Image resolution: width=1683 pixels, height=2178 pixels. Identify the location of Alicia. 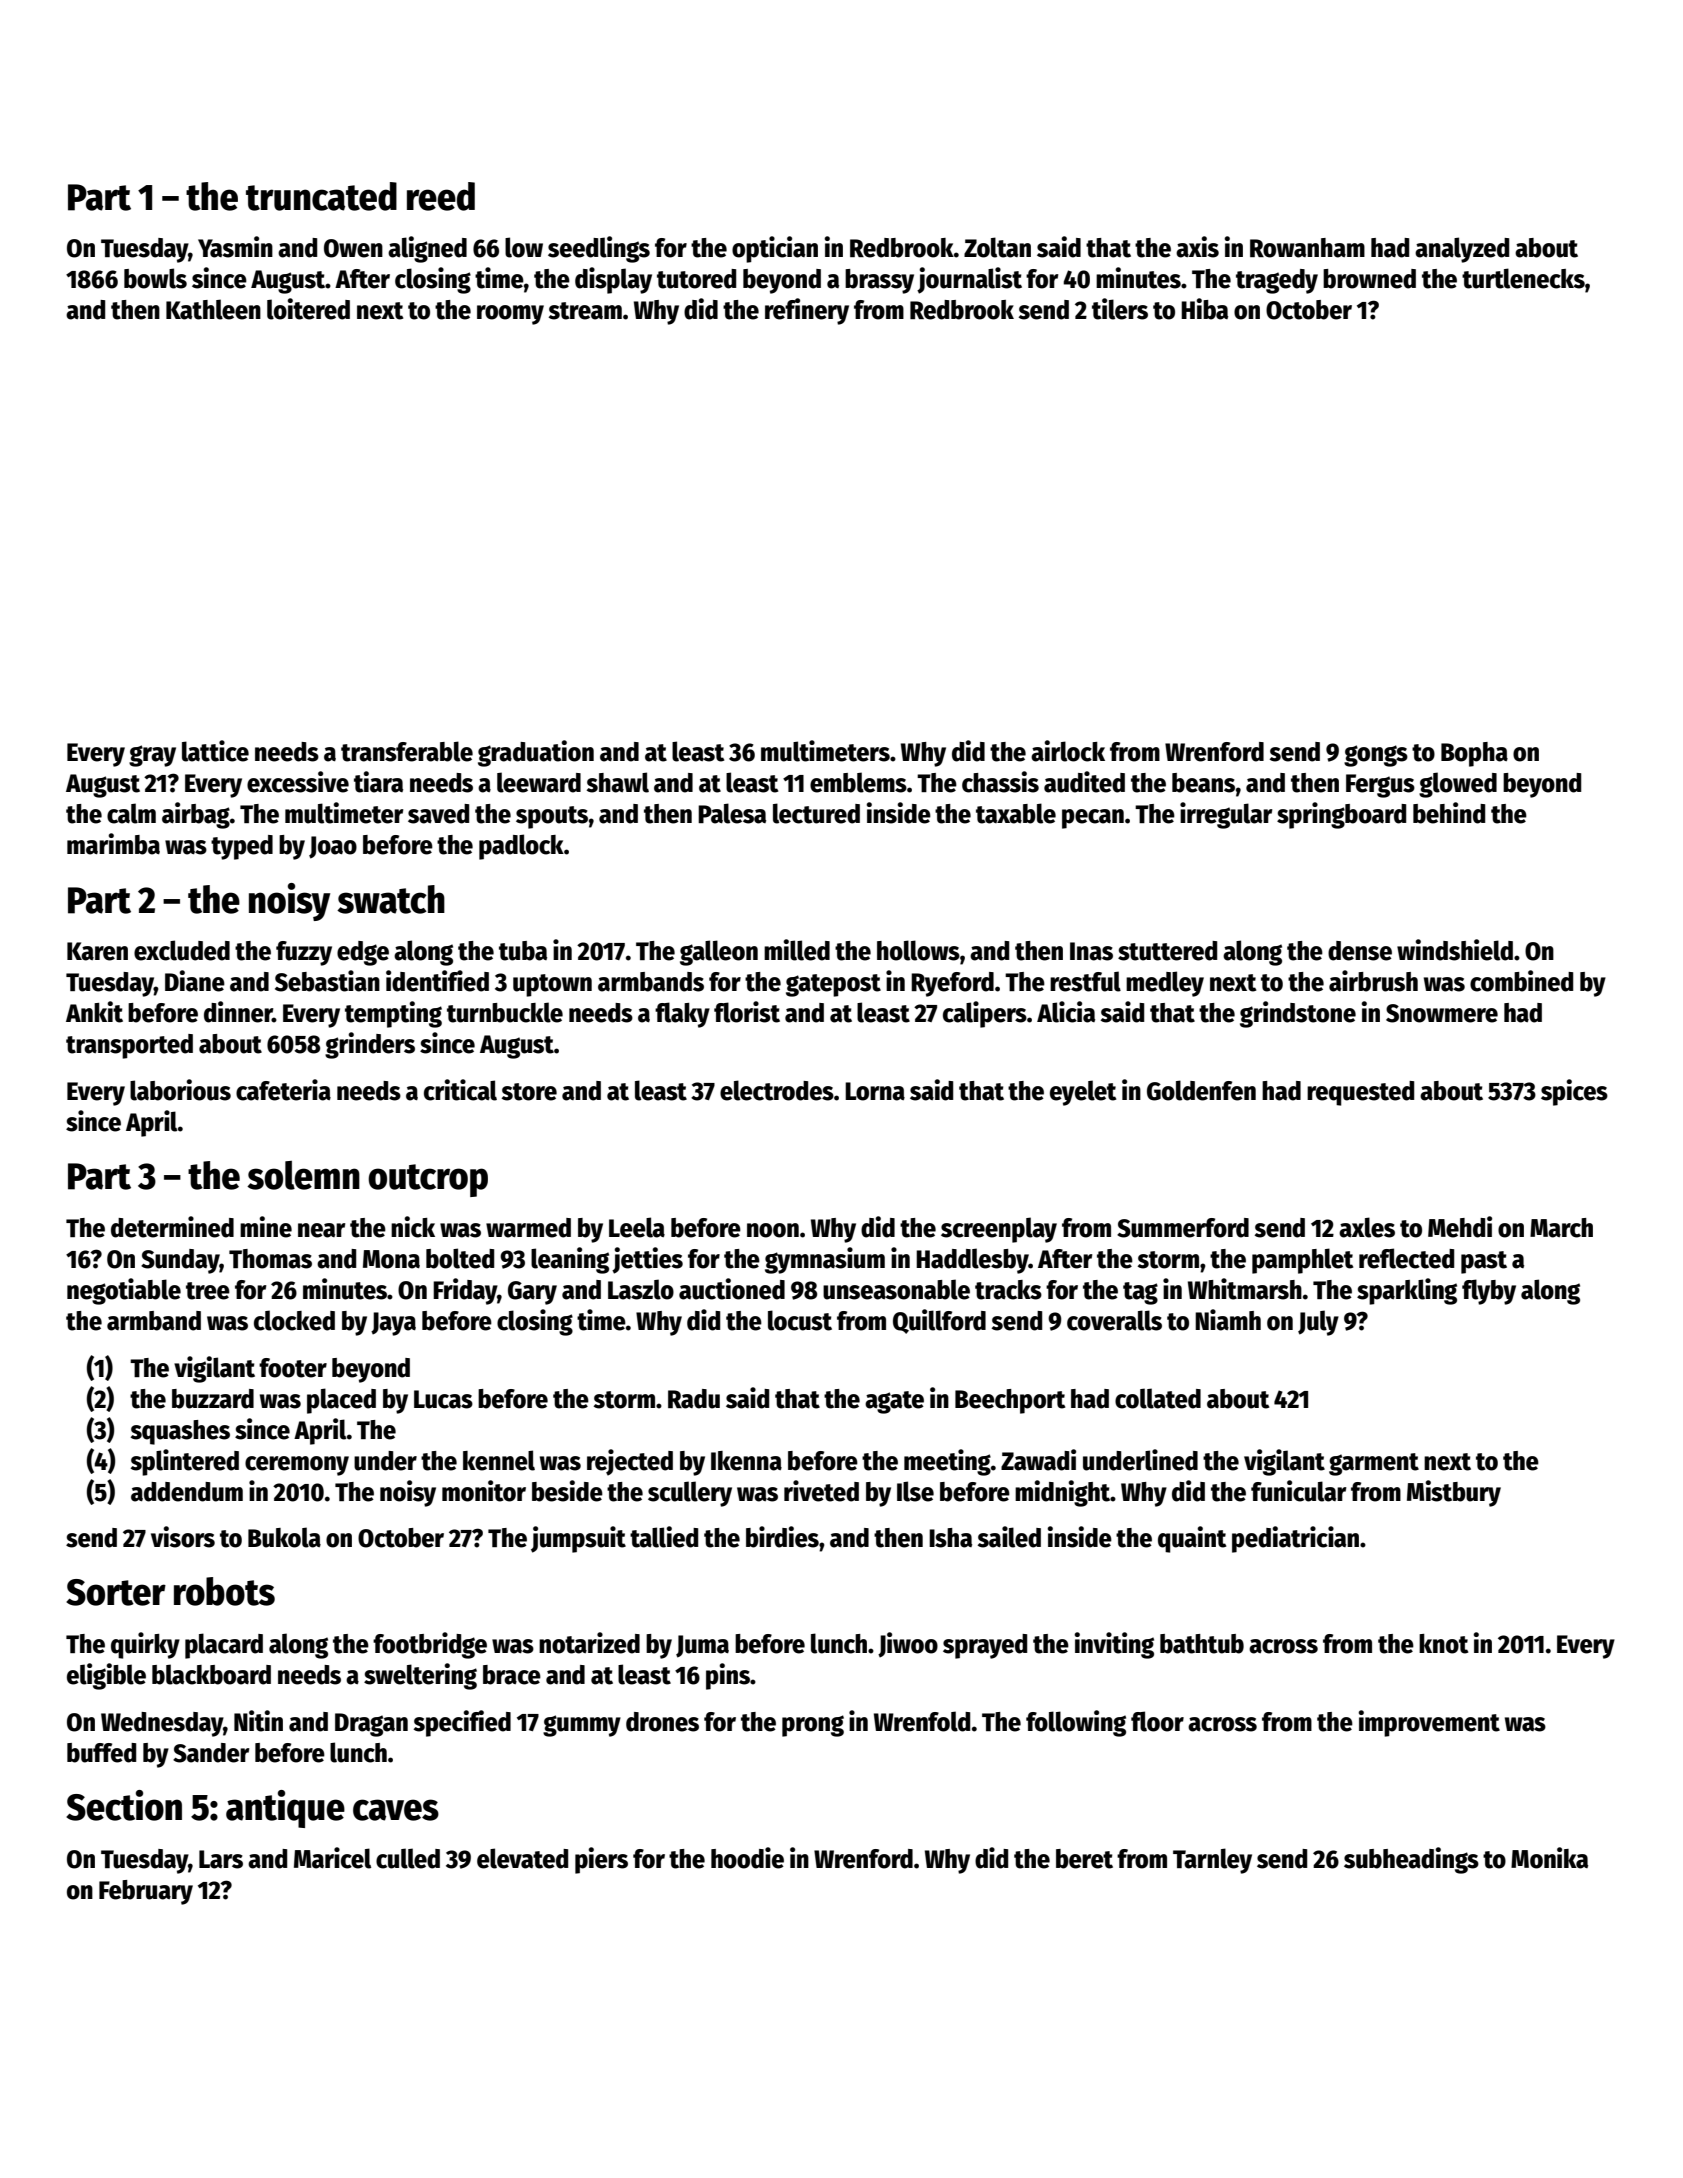
(1066, 1012).
